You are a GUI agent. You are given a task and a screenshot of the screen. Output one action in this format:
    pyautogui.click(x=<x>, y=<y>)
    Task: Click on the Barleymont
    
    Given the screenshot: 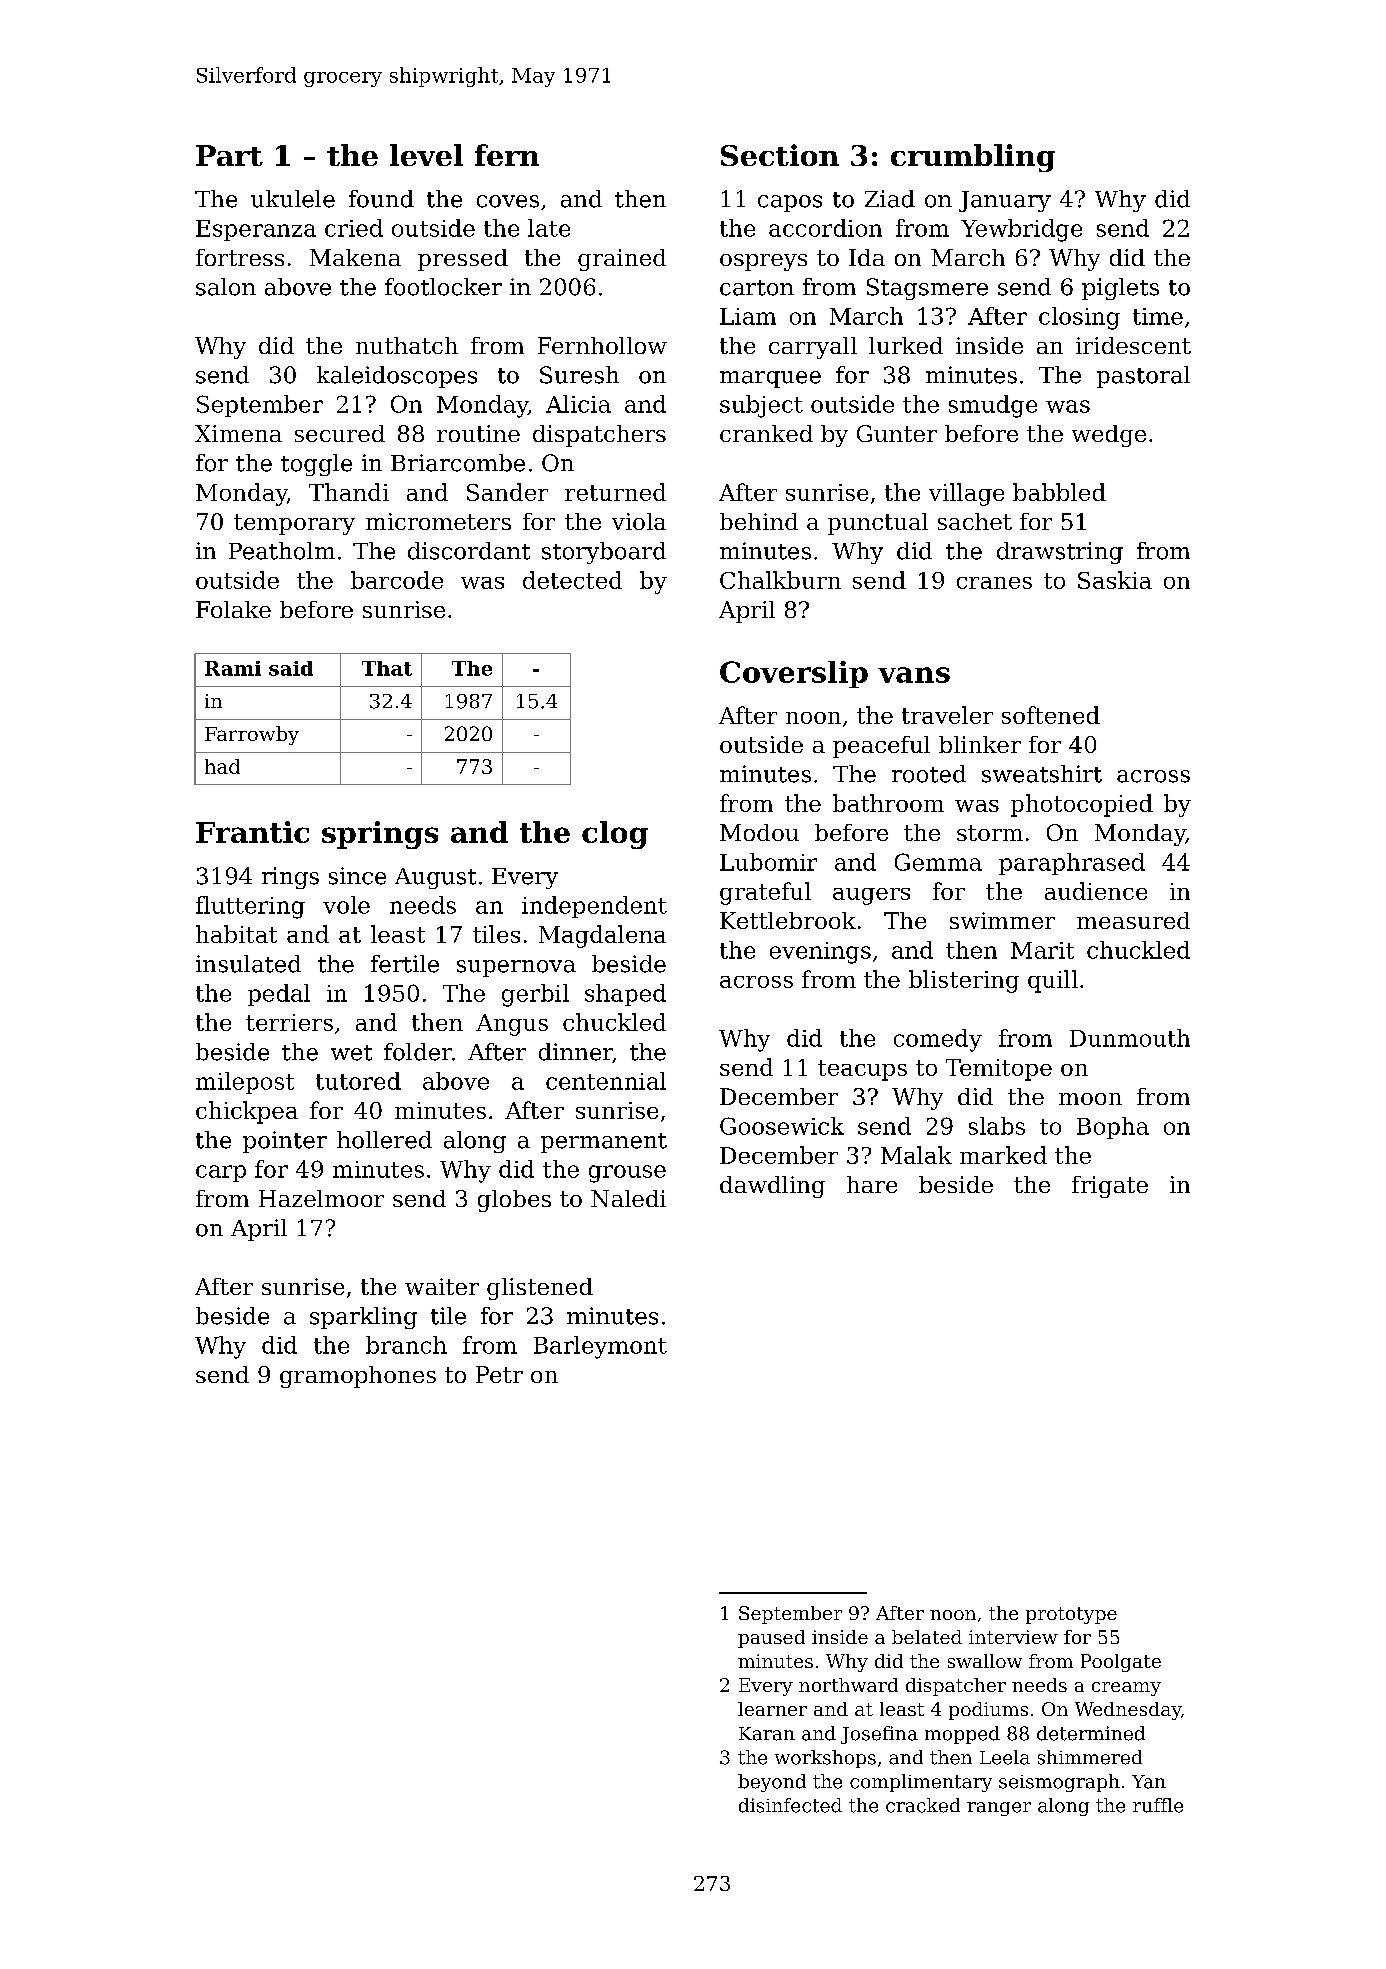 What is the action you would take?
    pyautogui.click(x=600, y=1347)
